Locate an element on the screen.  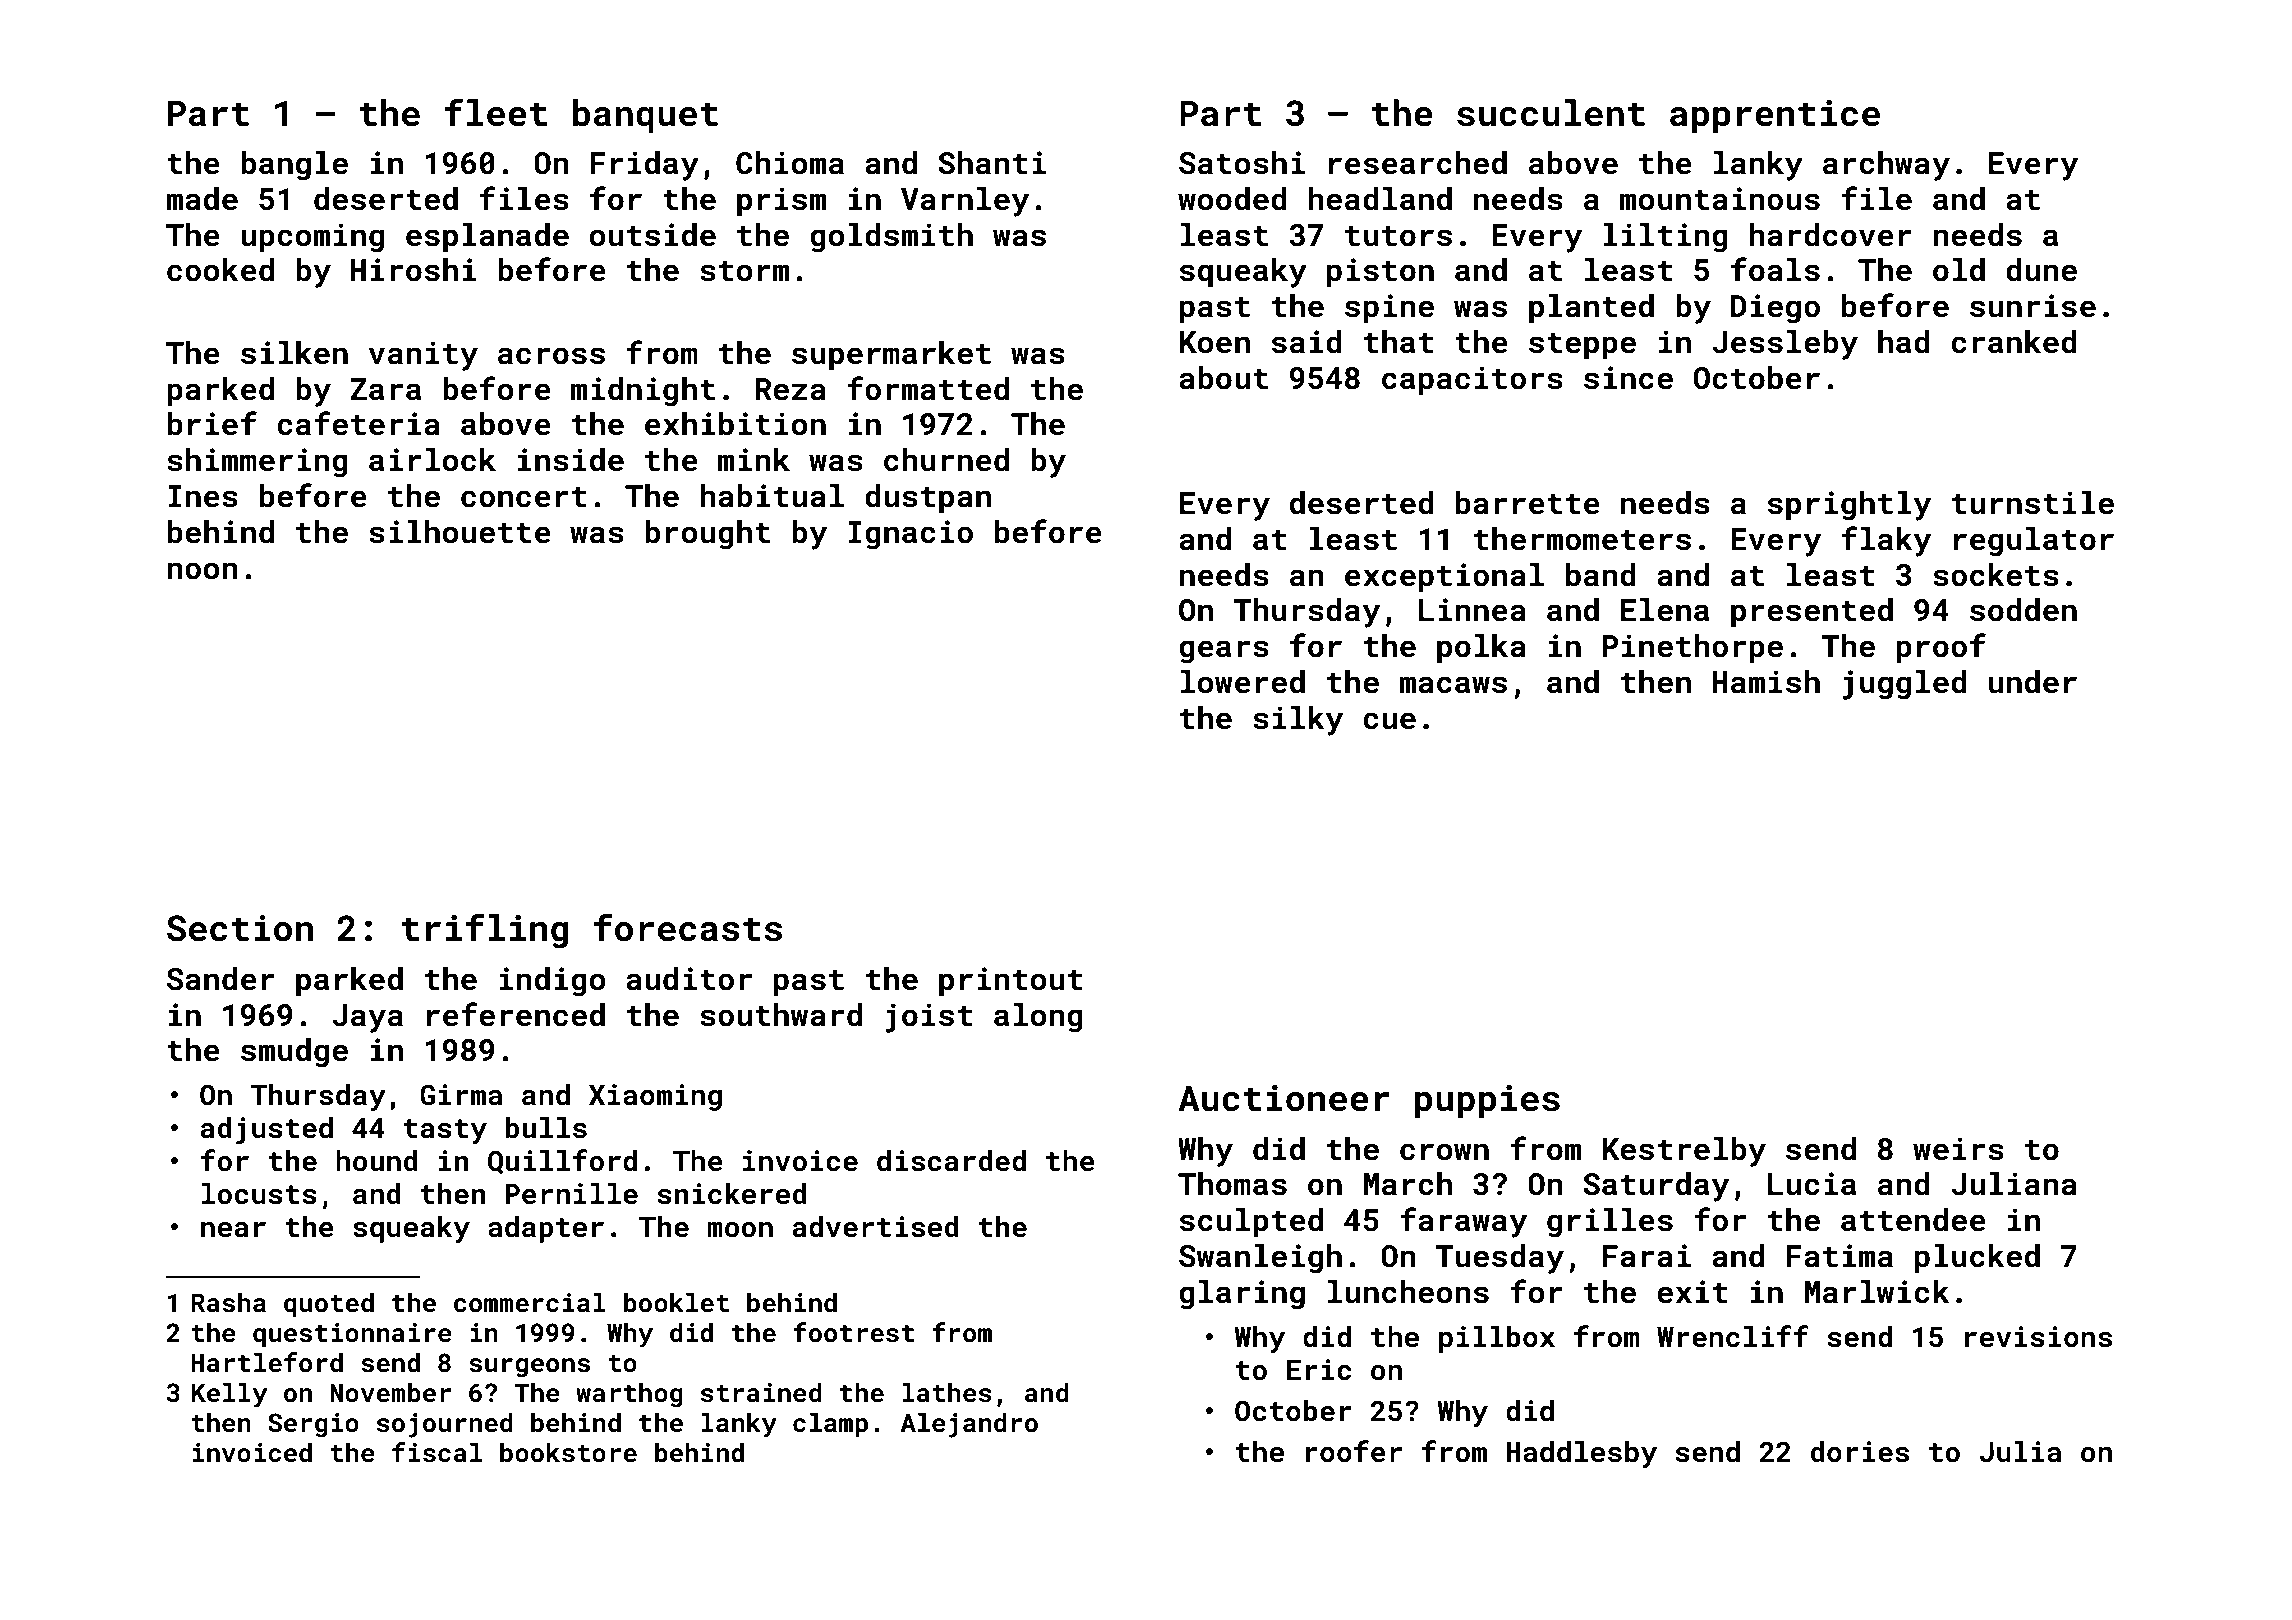
Auctioneer is located at coordinates (1284, 1098).
